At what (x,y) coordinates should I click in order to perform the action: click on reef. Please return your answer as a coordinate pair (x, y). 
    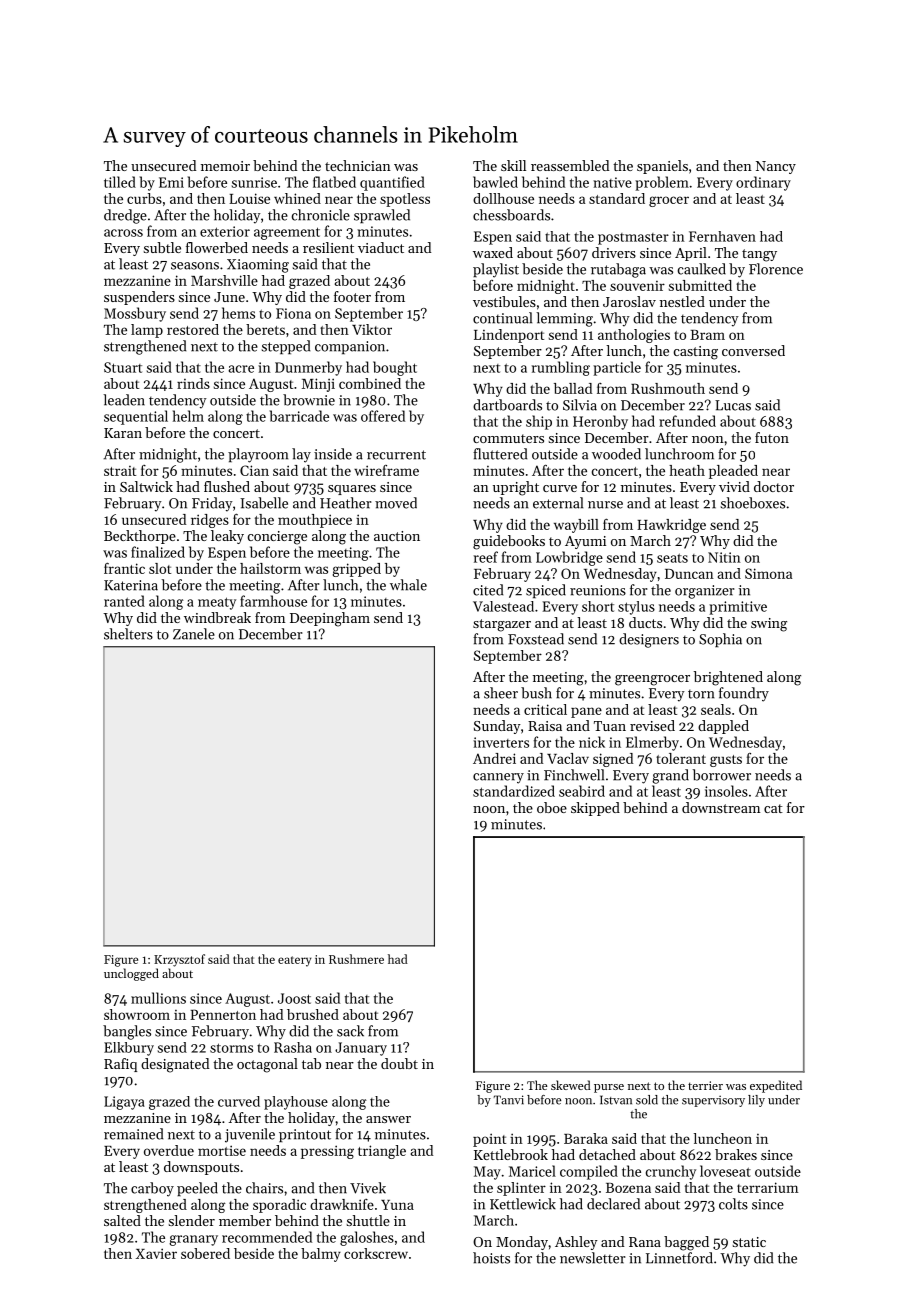
    Looking at the image, I should click on (486, 557).
